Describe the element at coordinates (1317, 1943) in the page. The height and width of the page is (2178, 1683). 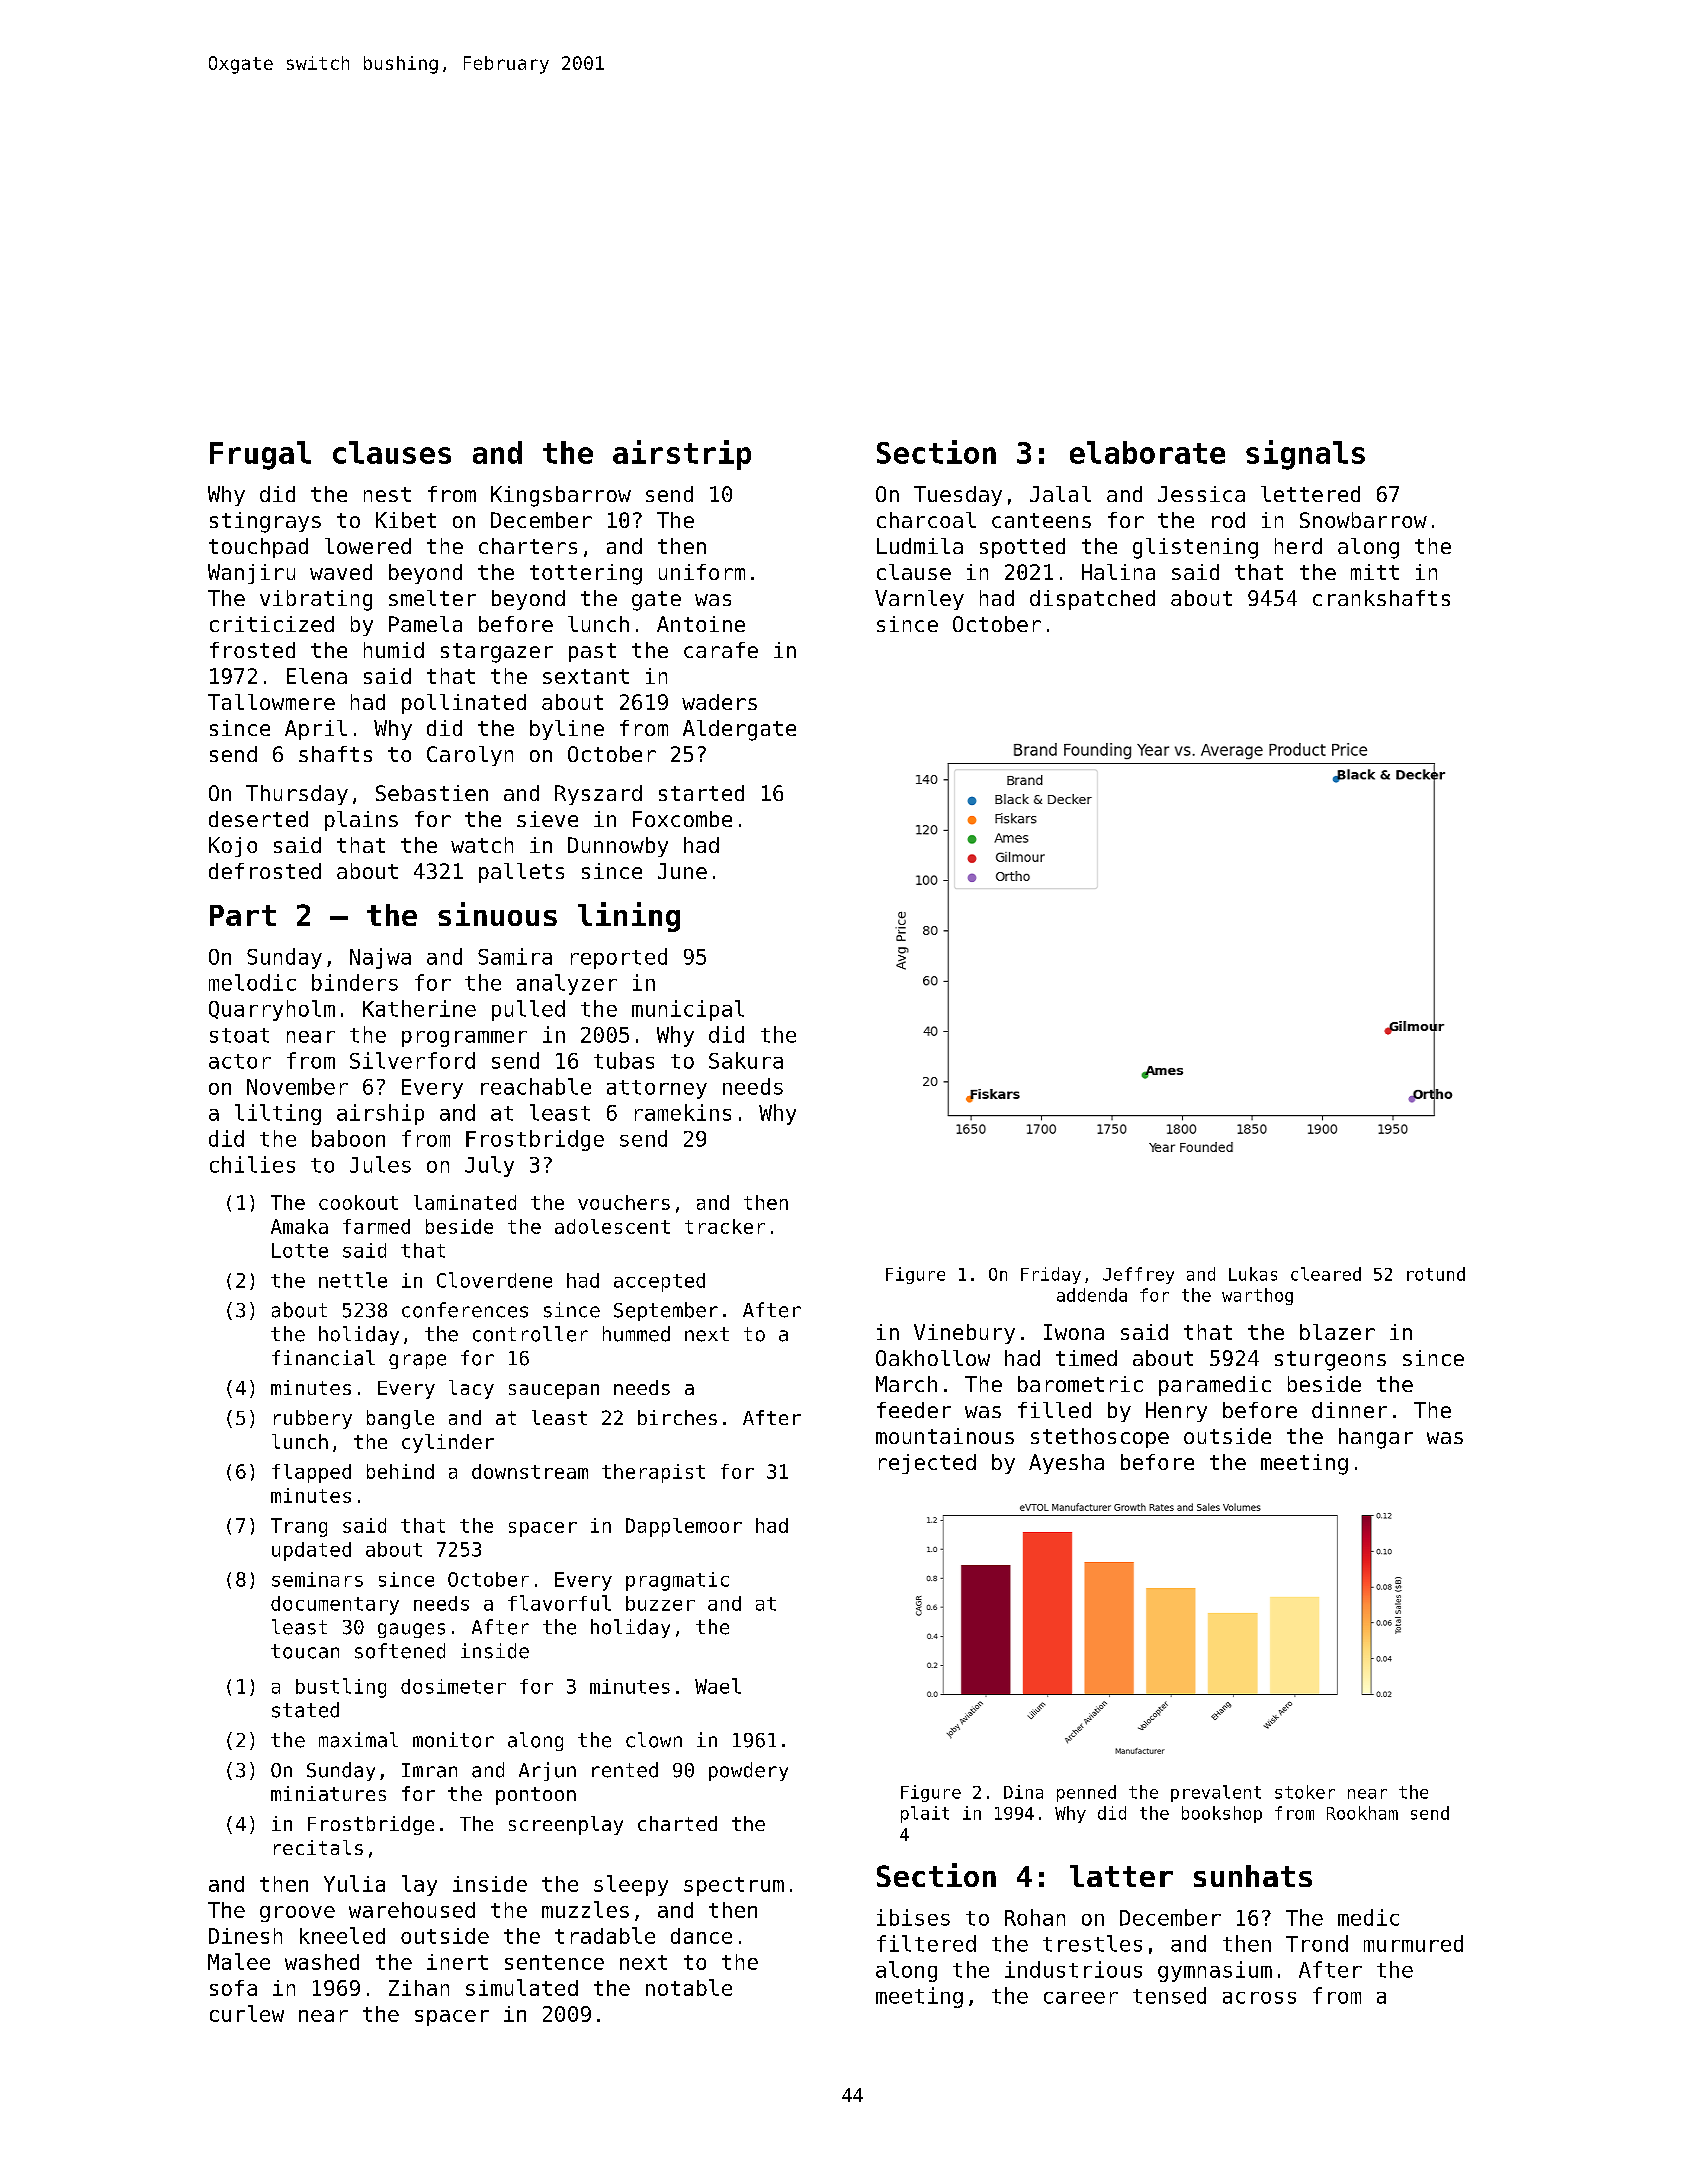
I see `Trond` at that location.
